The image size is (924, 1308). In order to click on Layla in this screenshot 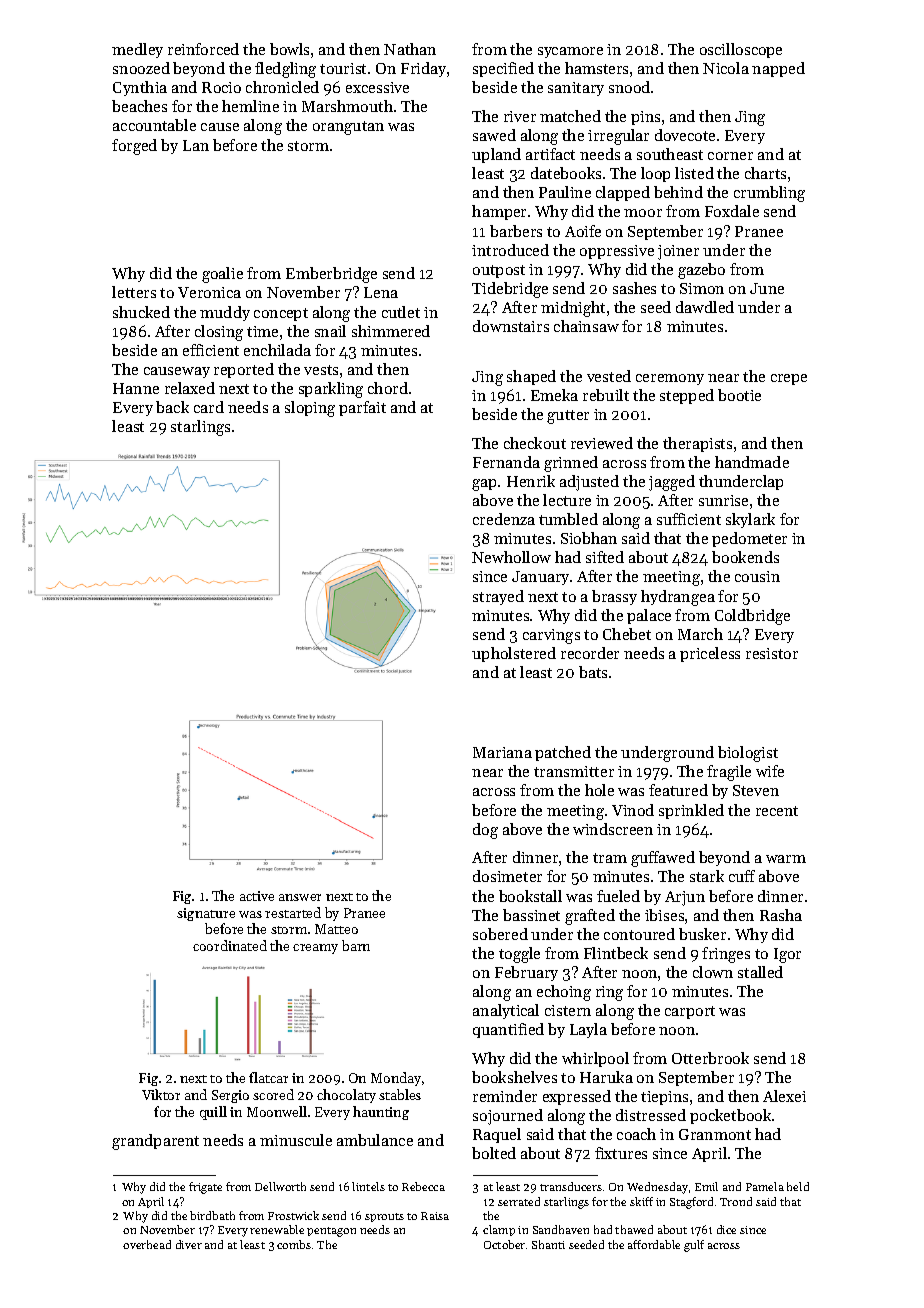, I will do `click(588, 1030)`.
